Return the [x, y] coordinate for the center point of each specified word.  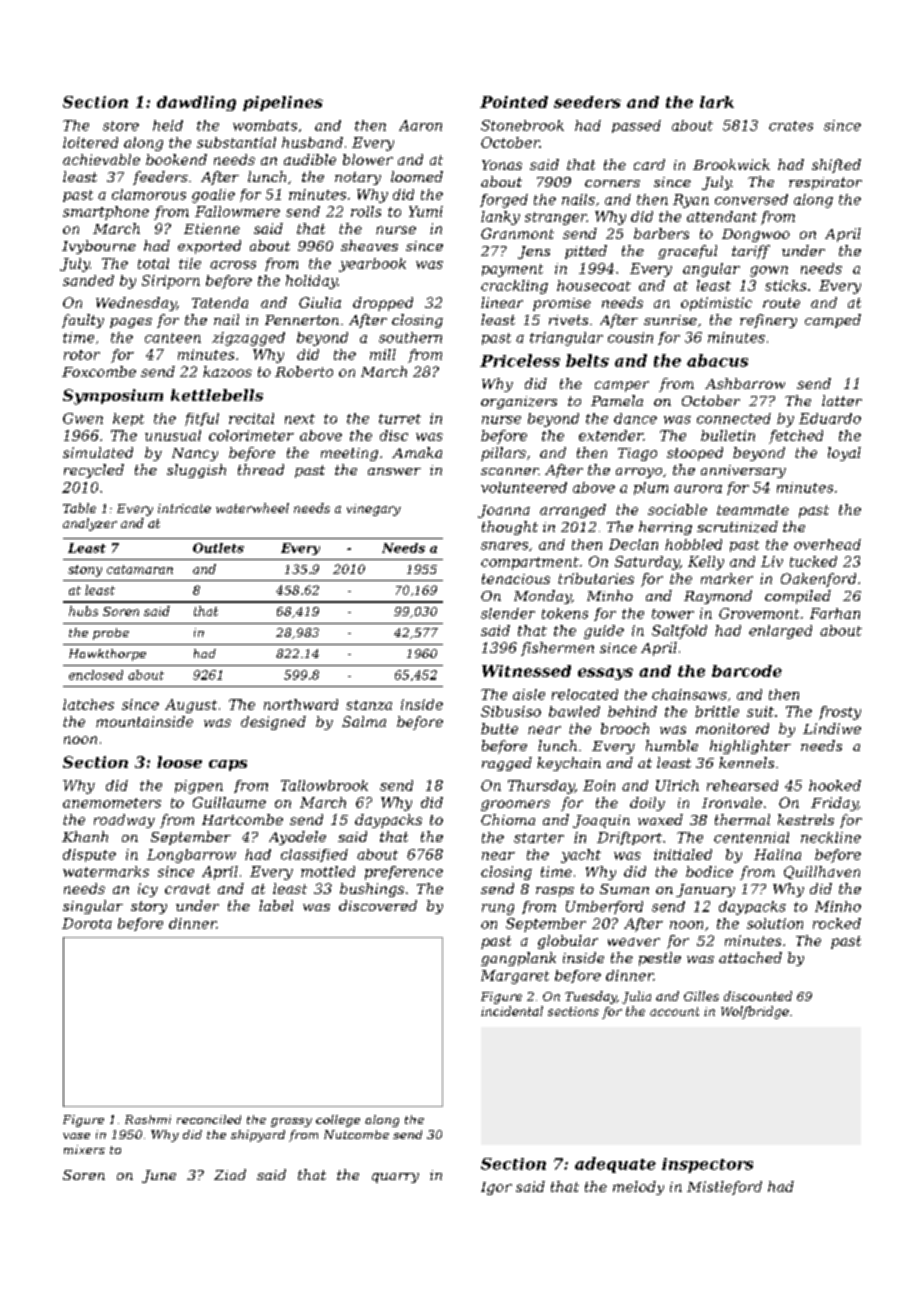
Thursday [541, 787]
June [159, 1176]
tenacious [516, 579]
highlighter [750, 747]
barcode [747, 671]
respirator [825, 183]
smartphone [106, 213]
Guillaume [229, 802]
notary [358, 178]
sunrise [670, 320]
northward [301, 704]
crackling [514, 287]
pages [131, 323]
